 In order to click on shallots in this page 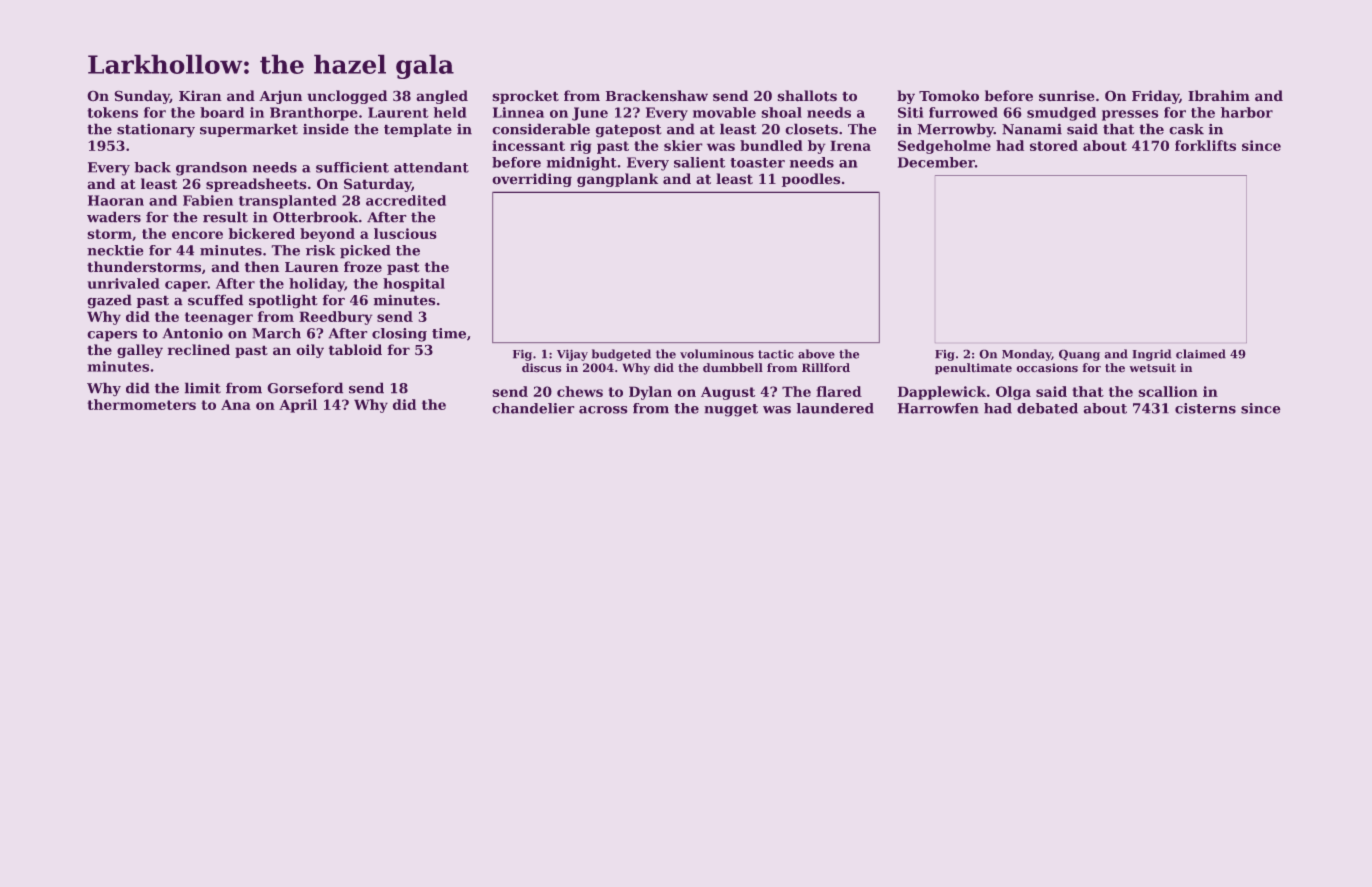, I will do `click(807, 95)`.
